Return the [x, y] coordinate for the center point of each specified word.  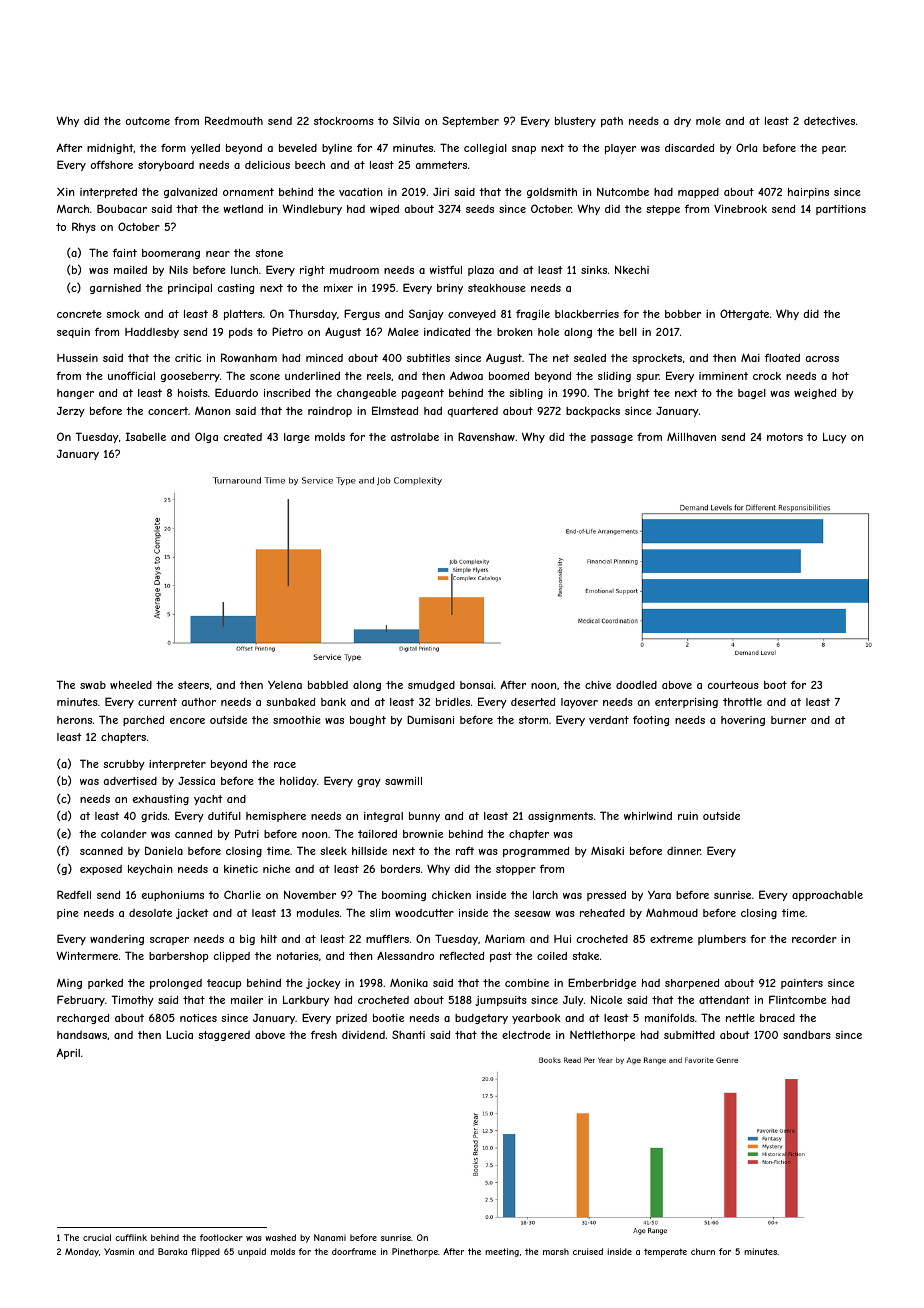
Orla [746, 147]
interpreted [108, 193]
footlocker [221, 1237]
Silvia [406, 120]
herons [74, 720]
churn [703, 1251]
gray [369, 783]
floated [782, 358]
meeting [502, 1252]
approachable [827, 896]
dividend [363, 1035]
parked [105, 984]
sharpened [692, 984]
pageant [423, 394]
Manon [212, 411]
